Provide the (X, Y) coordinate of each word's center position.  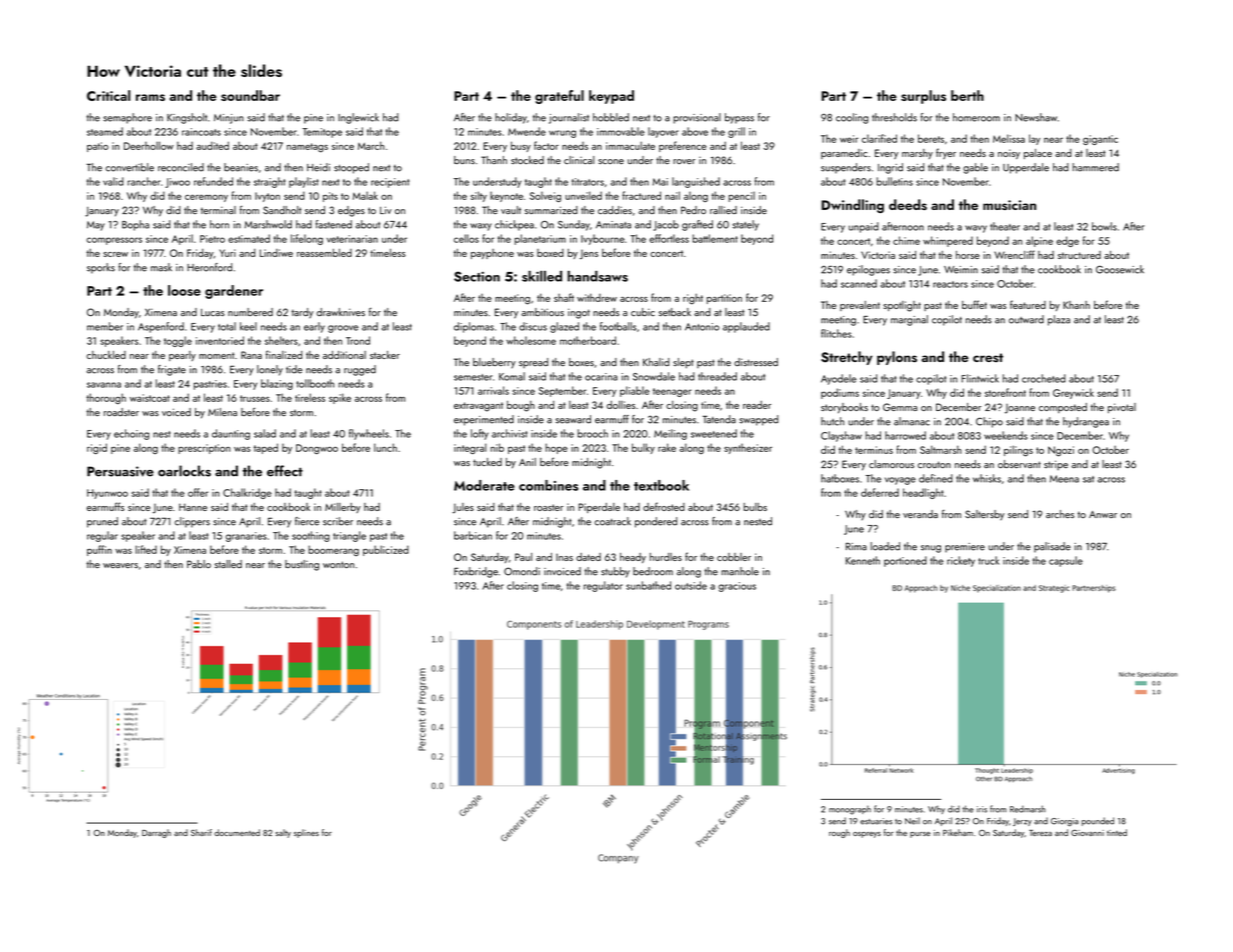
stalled (228, 564)
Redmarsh (1028, 809)
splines (306, 833)
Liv (386, 210)
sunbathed (648, 585)
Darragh (156, 833)
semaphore (127, 118)
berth (967, 95)
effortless (669, 238)
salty (283, 833)
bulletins (895, 181)
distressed (756, 362)
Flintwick (980, 378)
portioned (905, 561)
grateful (559, 97)
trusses (255, 398)
